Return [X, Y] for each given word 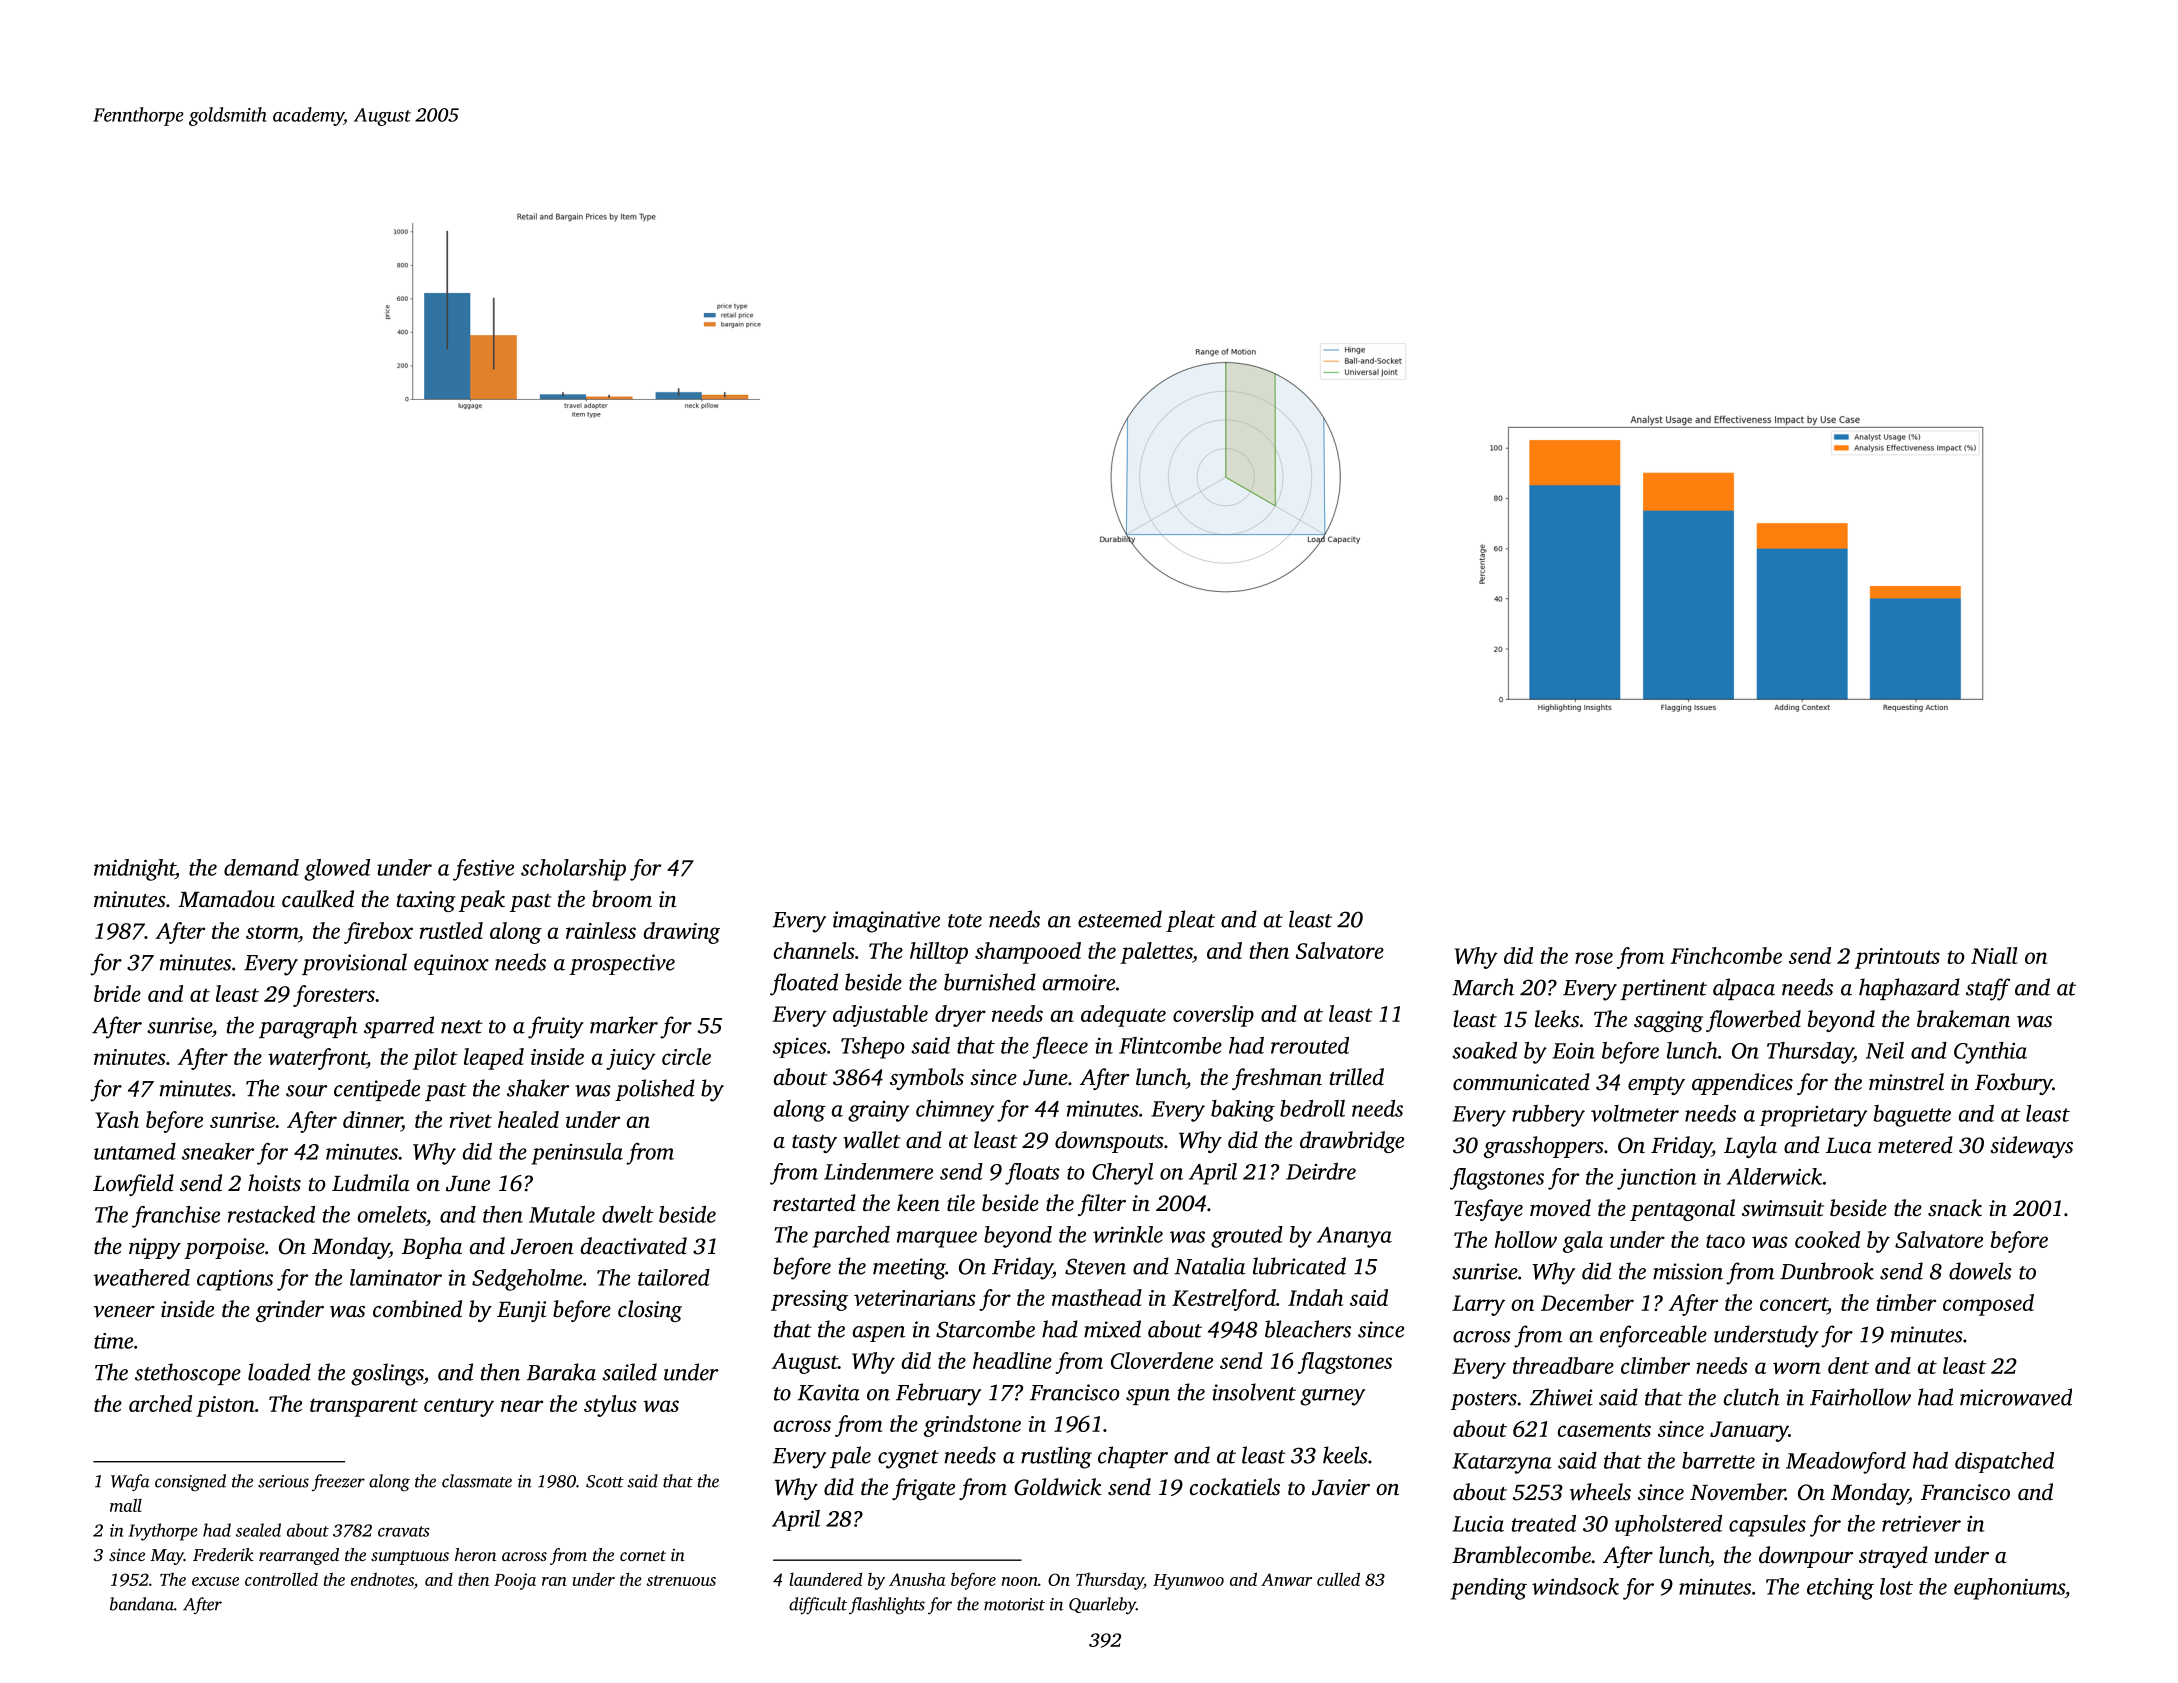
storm [272, 932]
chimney [955, 1111]
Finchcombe [1726, 955]
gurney [1332, 1397]
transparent [364, 1407]
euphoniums [2009, 1589]
